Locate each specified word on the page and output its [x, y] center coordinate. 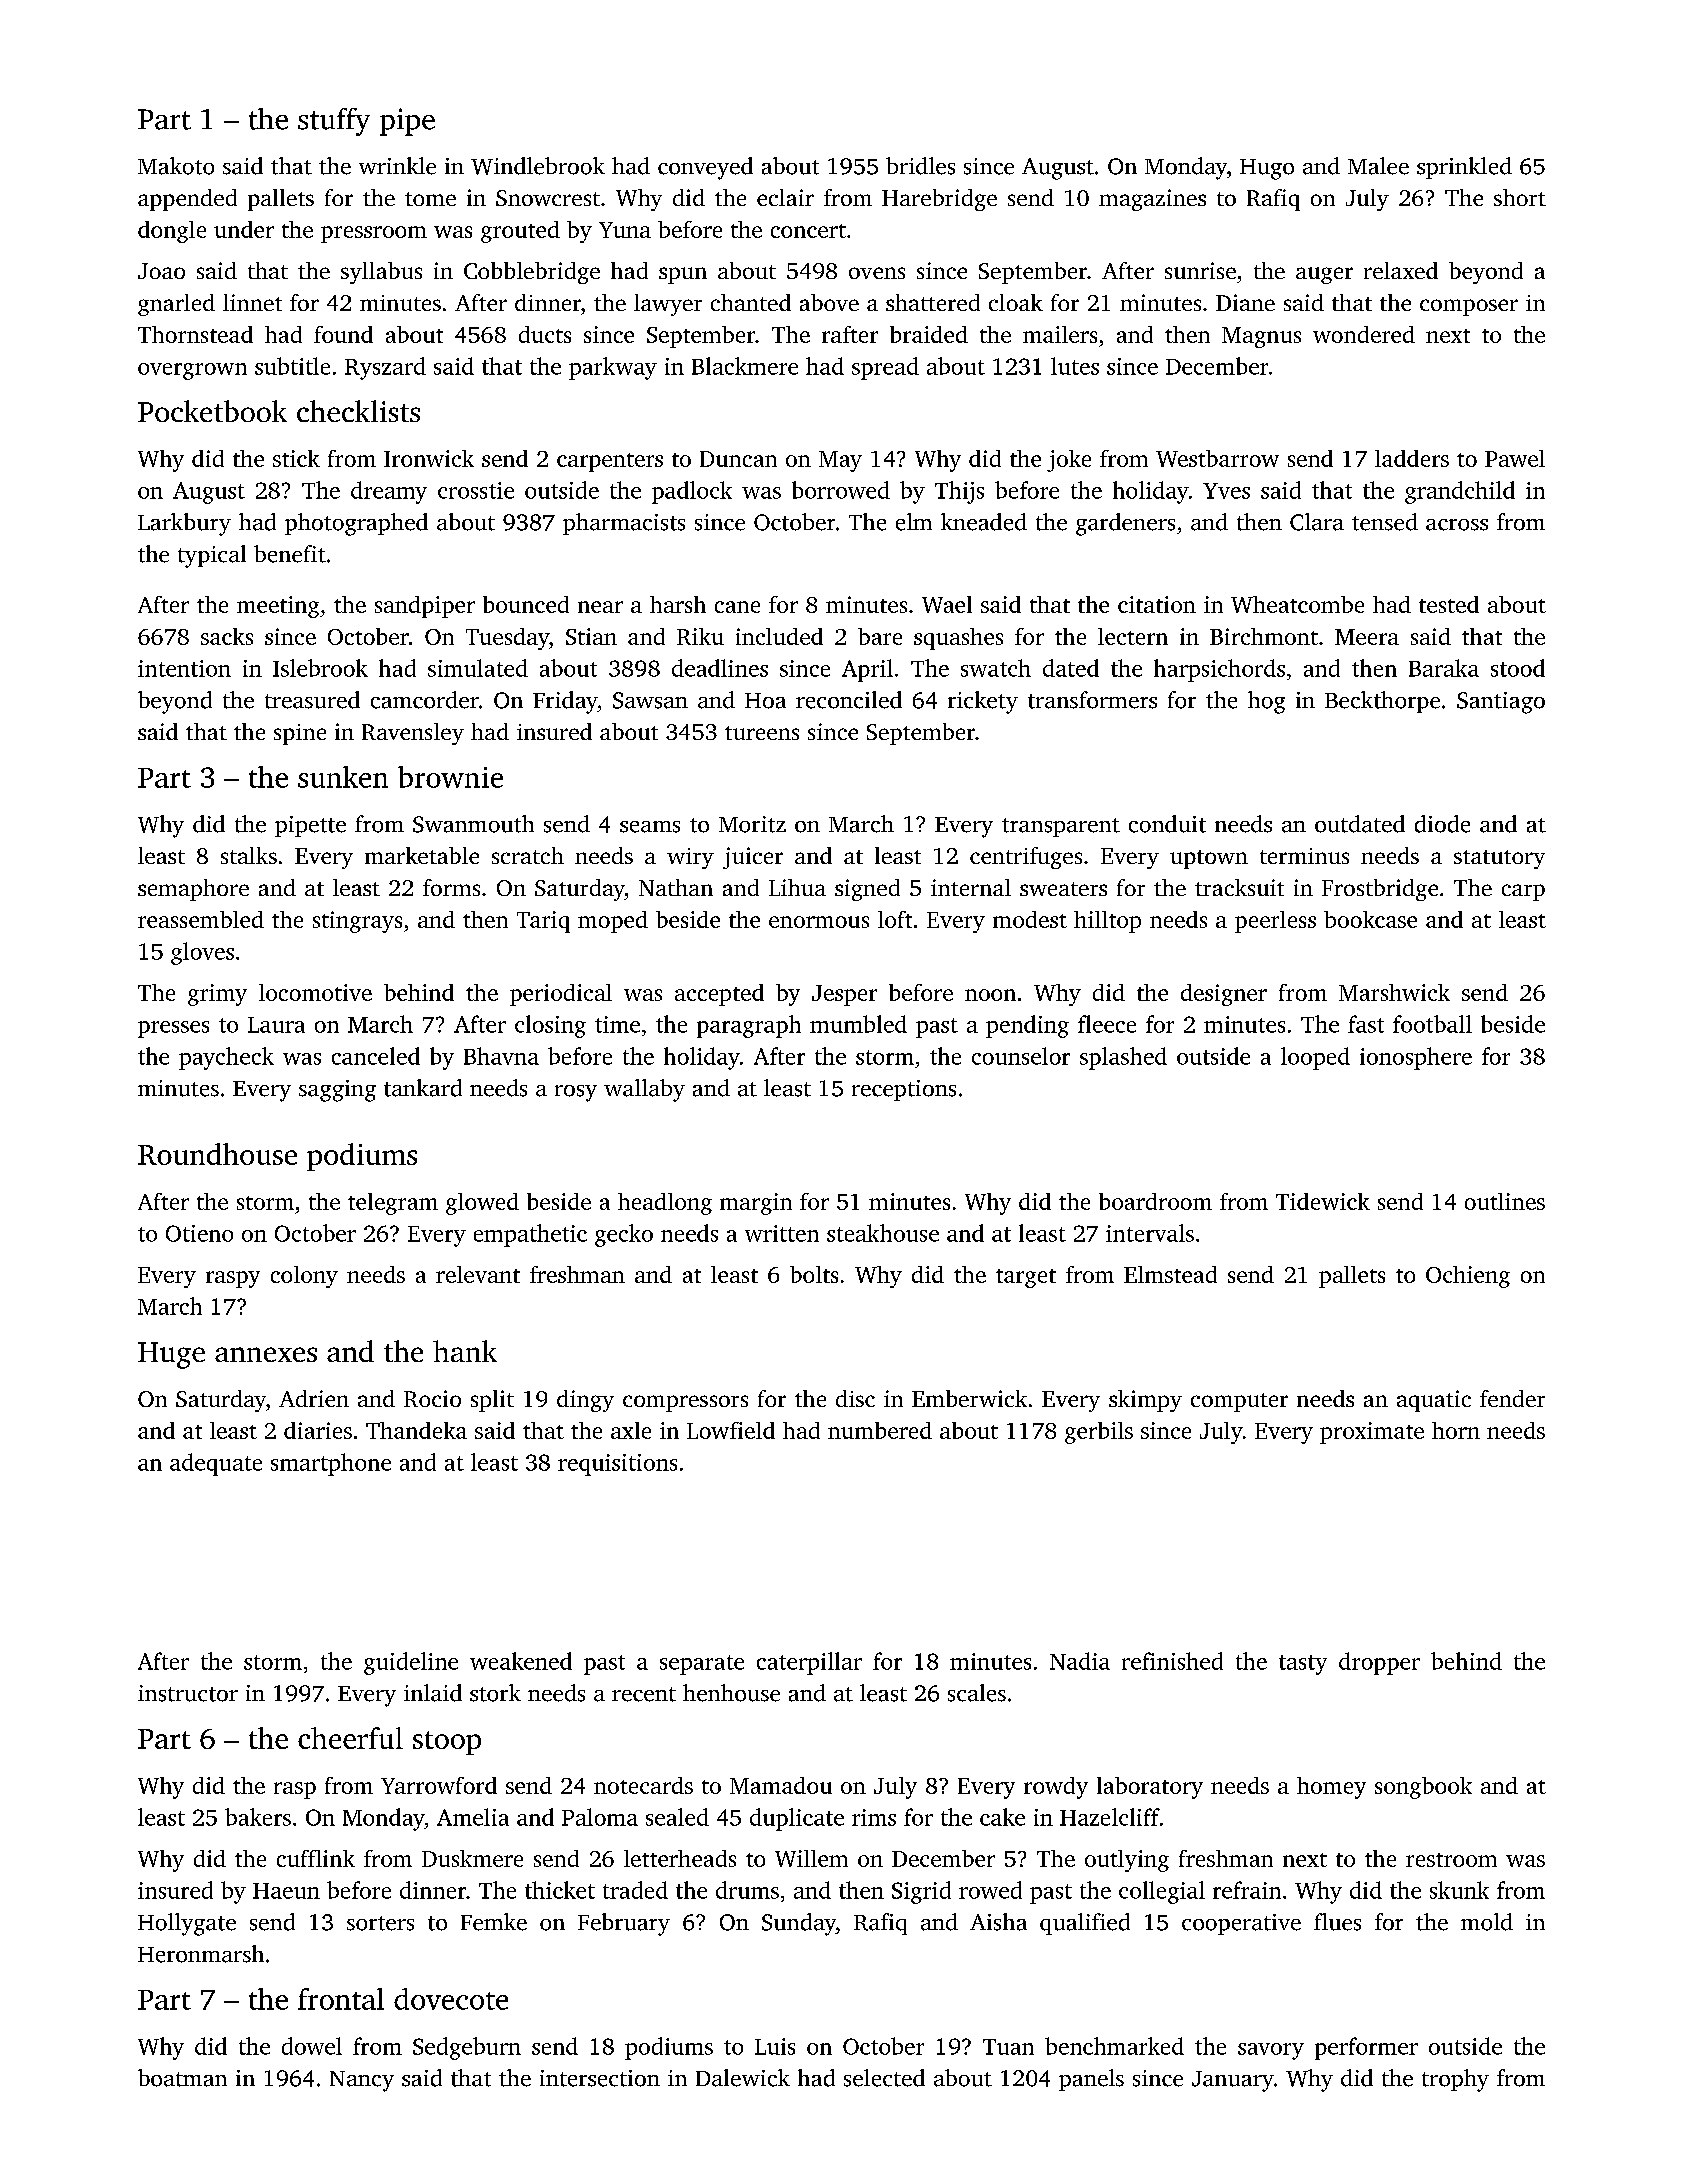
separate [702, 1665]
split [492, 1401]
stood [1518, 668]
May [840, 461]
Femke [494, 1922]
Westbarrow [1217, 458]
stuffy [334, 122]
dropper [1379, 1663]
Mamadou [781, 1785]
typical [212, 556]
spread [885, 368]
